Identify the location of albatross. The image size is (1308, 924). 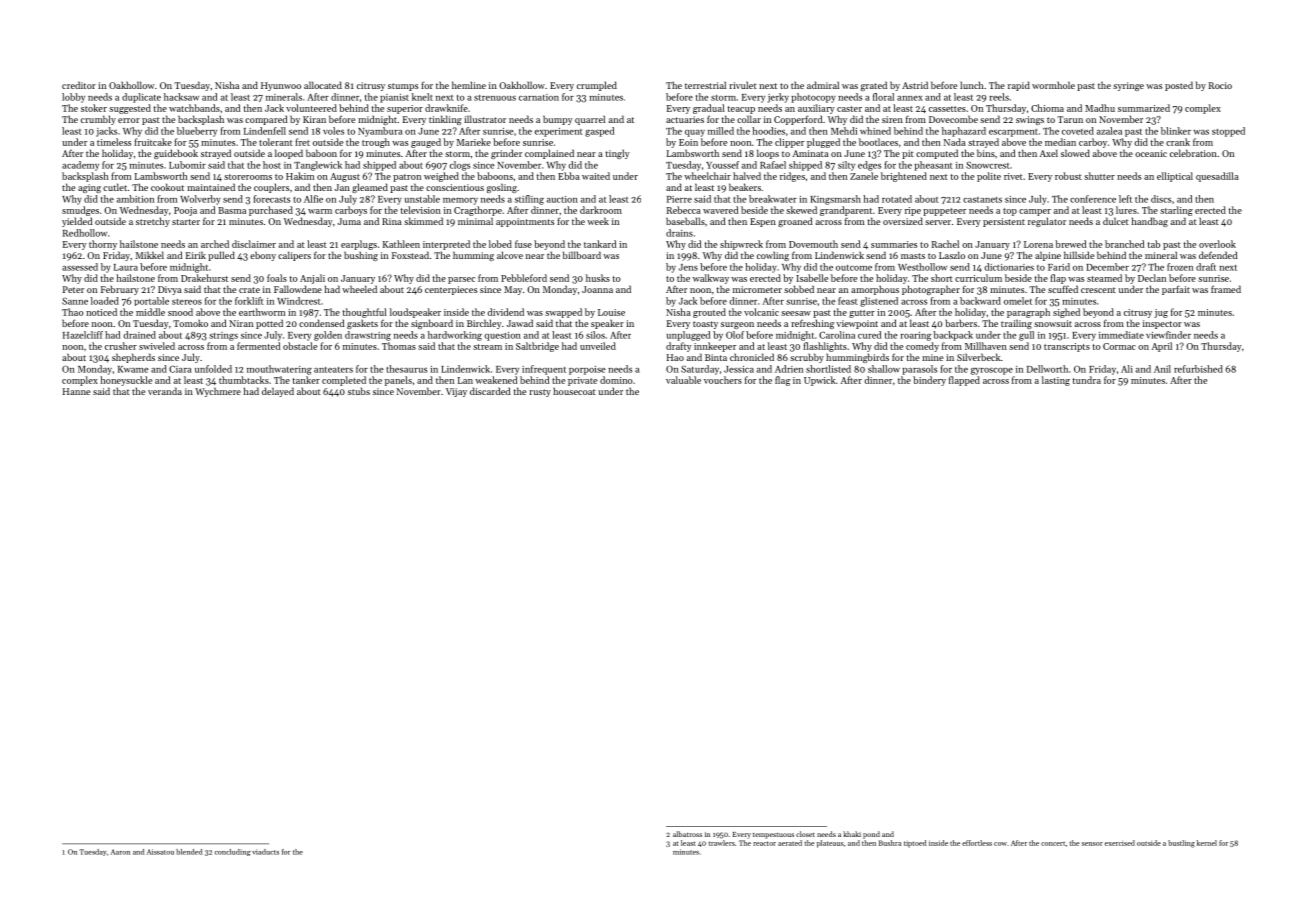
(687, 834).
